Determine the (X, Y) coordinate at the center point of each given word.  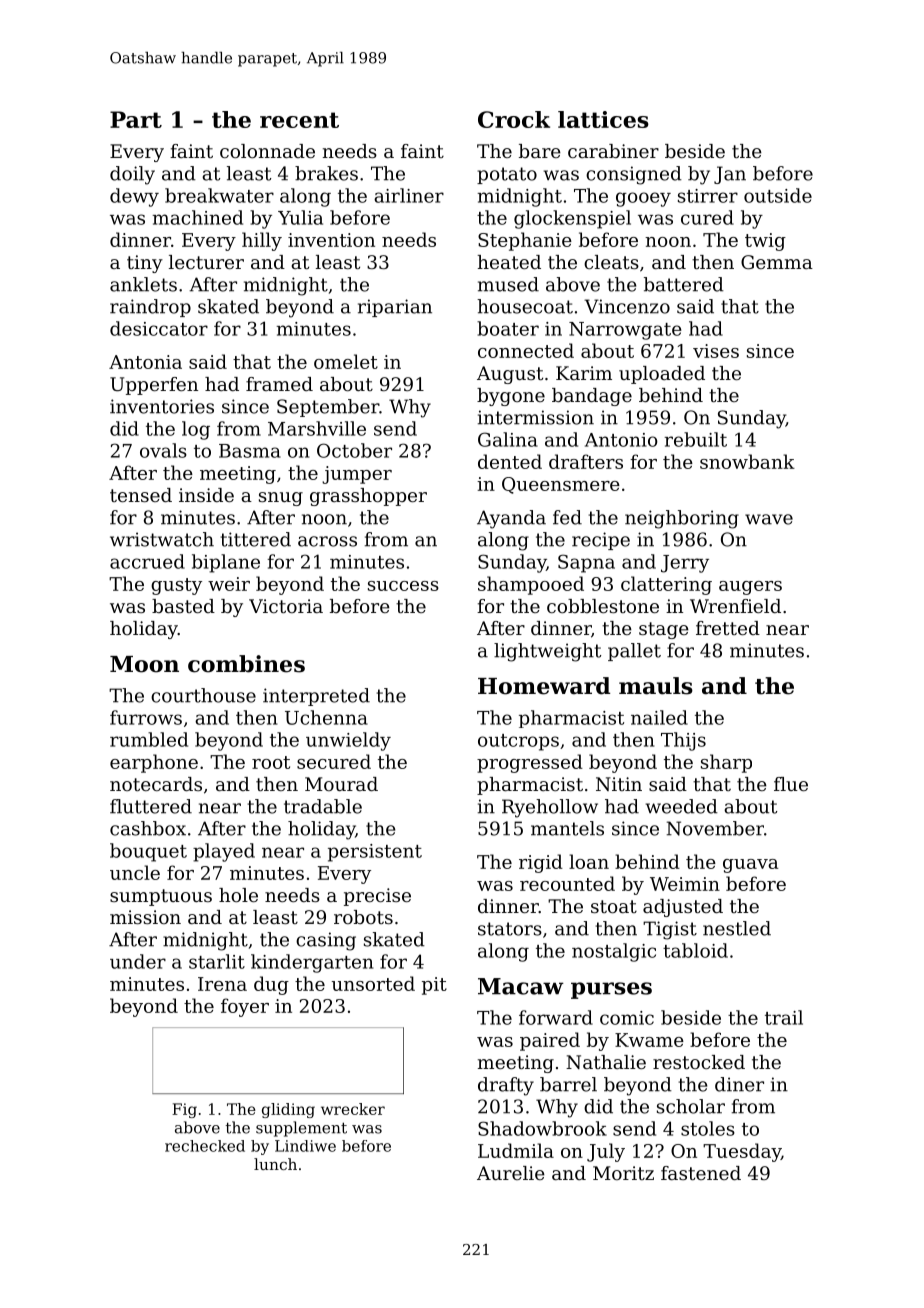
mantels (567, 828)
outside (778, 195)
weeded (682, 806)
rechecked (205, 1146)
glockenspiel (572, 219)
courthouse (203, 695)
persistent (375, 853)
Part (136, 119)
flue (791, 784)
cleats (611, 262)
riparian (395, 308)
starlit (217, 961)
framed (279, 384)
